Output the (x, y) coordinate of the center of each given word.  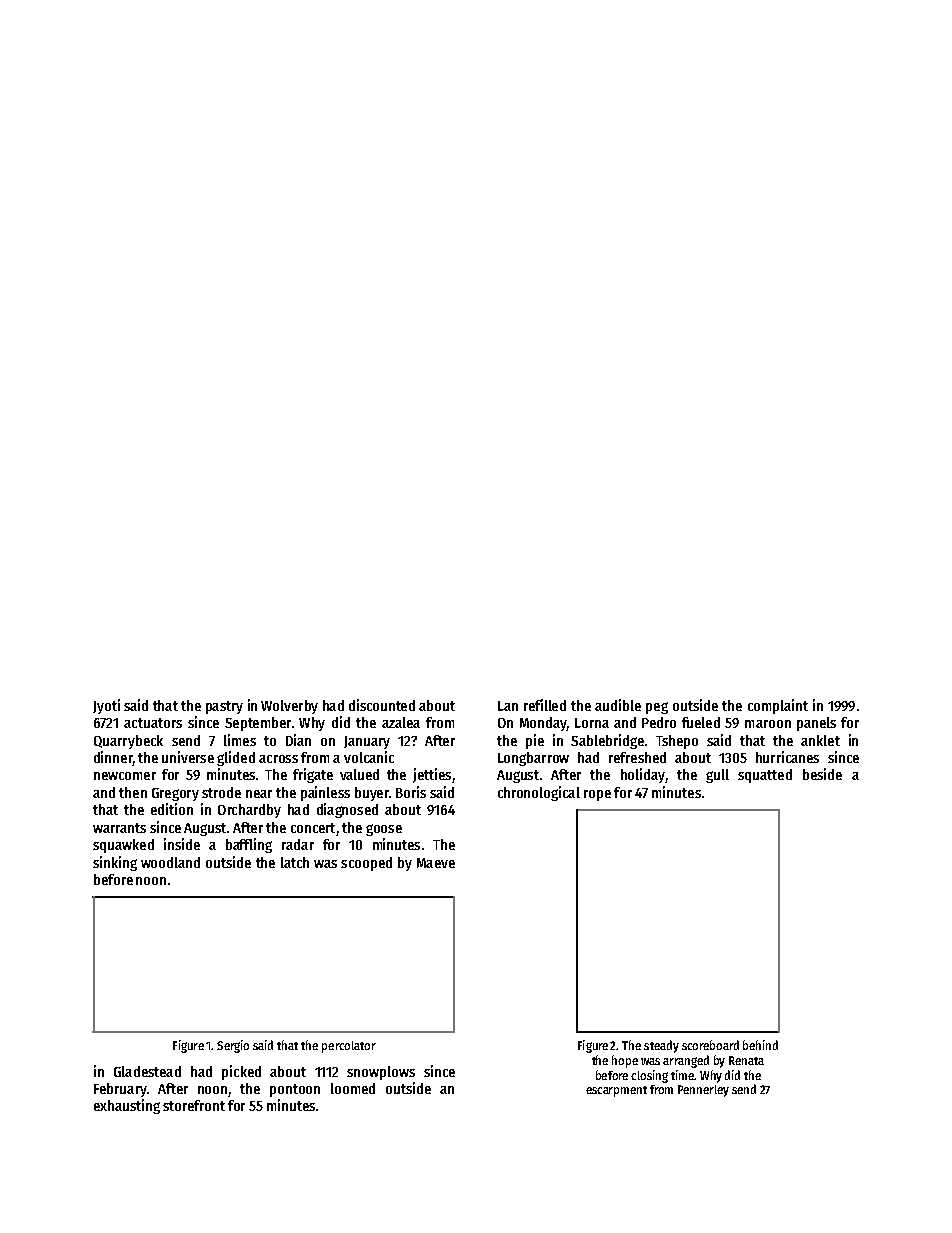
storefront (194, 1105)
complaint (778, 706)
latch (295, 862)
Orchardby (249, 811)
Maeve (436, 863)
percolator (349, 1047)
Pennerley (703, 1091)
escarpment (616, 1091)
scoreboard (710, 1045)
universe (188, 757)
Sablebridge (607, 741)
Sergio (233, 1046)
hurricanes (787, 757)
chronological (539, 793)
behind (760, 1045)
